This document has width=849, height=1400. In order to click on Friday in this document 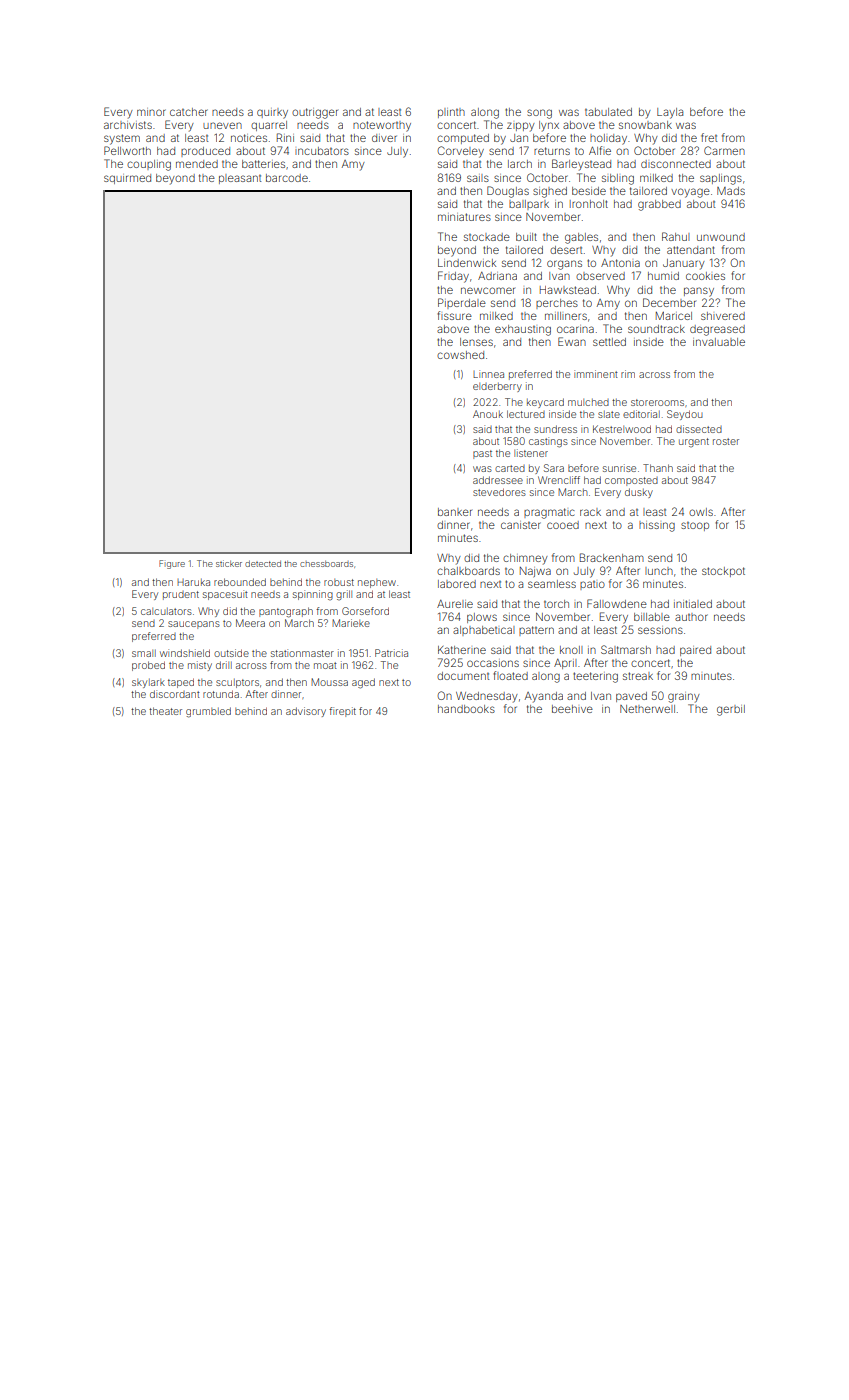, I will do `click(453, 277)`.
